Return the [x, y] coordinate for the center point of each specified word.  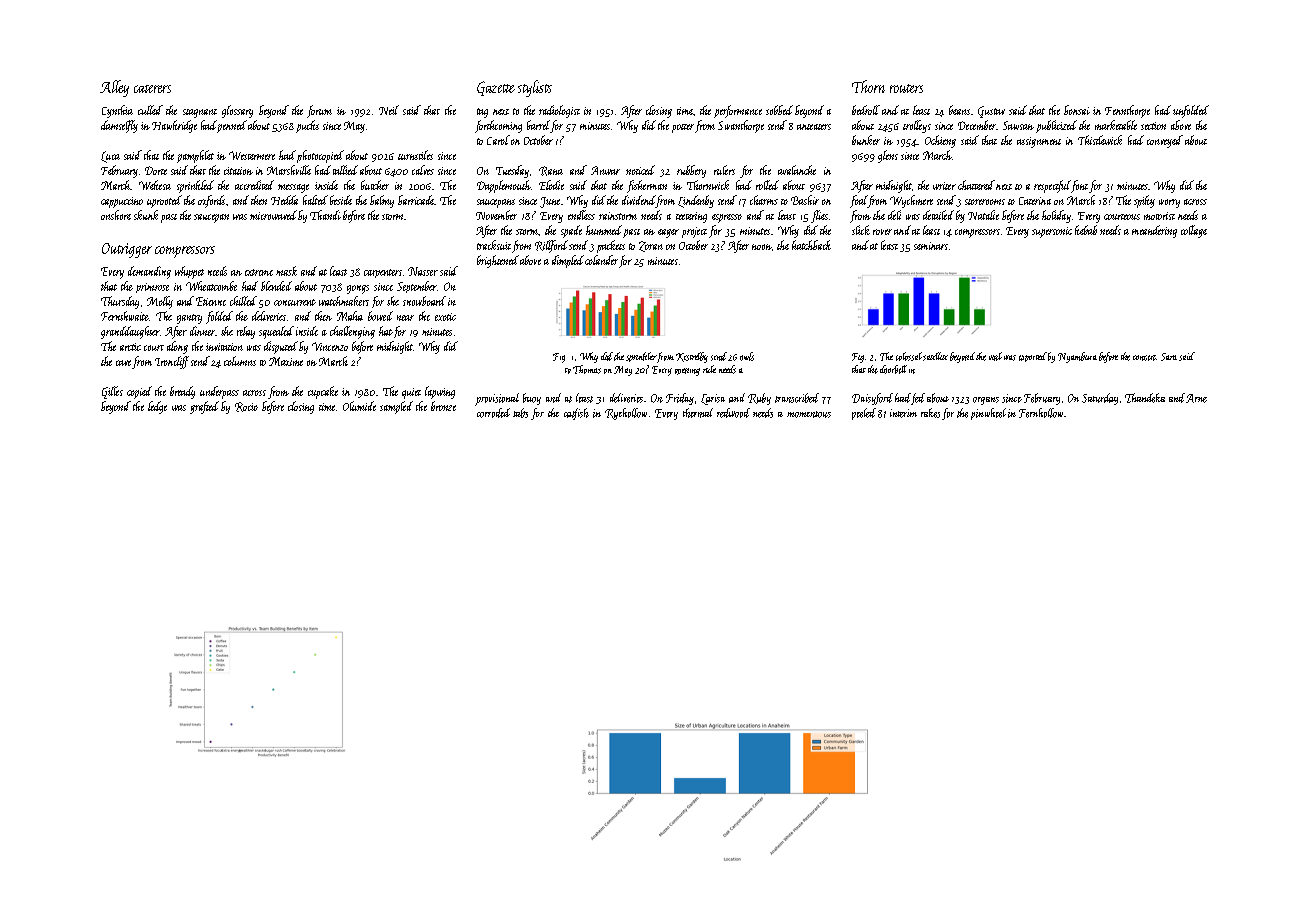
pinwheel [988, 414]
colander [601, 260]
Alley [114, 88]
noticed [640, 170]
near [405, 318]
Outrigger [127, 250]
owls [747, 356]
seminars [931, 246]
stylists [535, 88]
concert [1144, 358]
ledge [157, 407]
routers [906, 88]
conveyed [1165, 141]
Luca [110, 157]
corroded [493, 413]
